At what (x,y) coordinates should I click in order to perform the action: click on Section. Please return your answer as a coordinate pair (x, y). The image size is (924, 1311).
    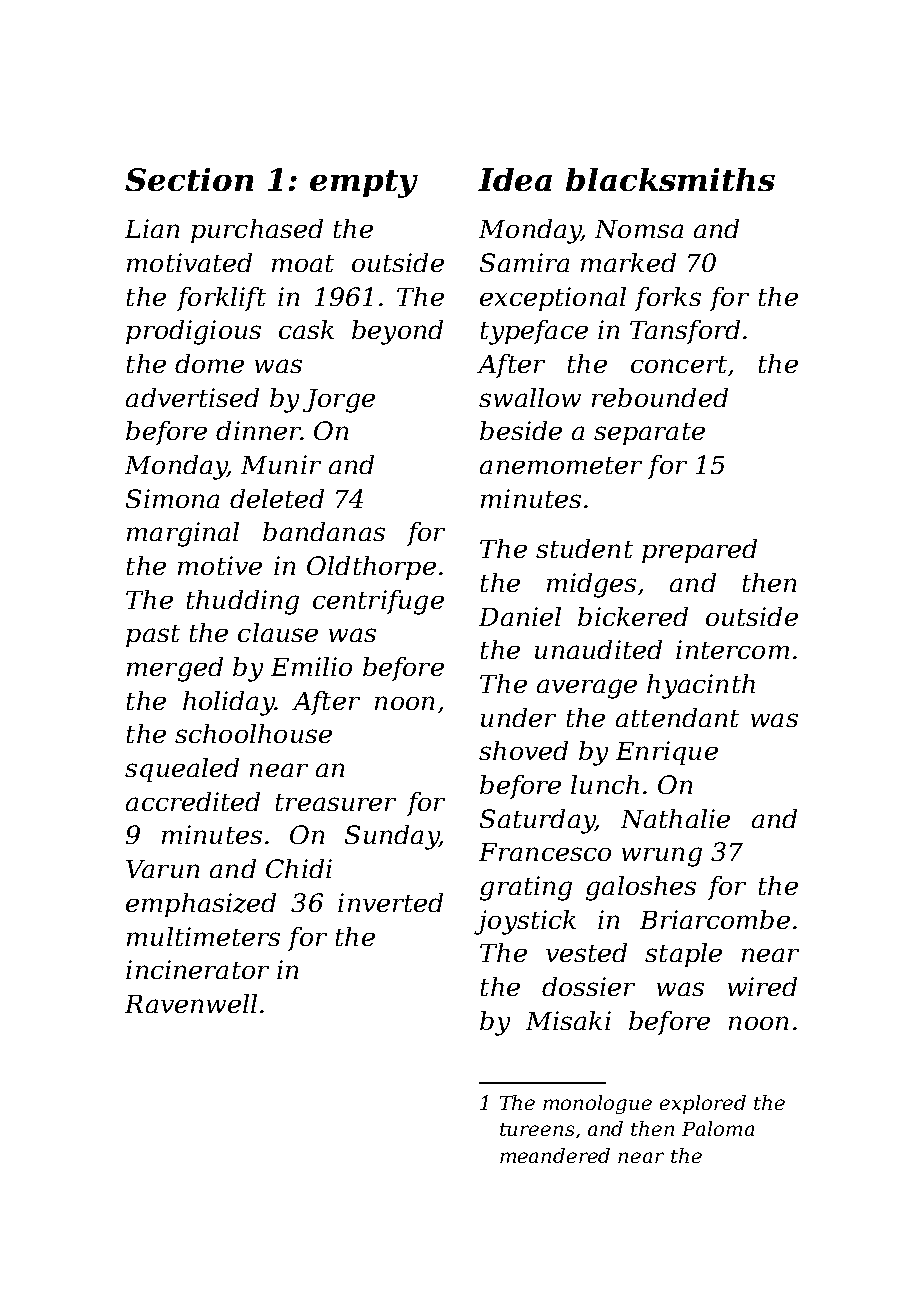
    Looking at the image, I should click on (189, 179).
